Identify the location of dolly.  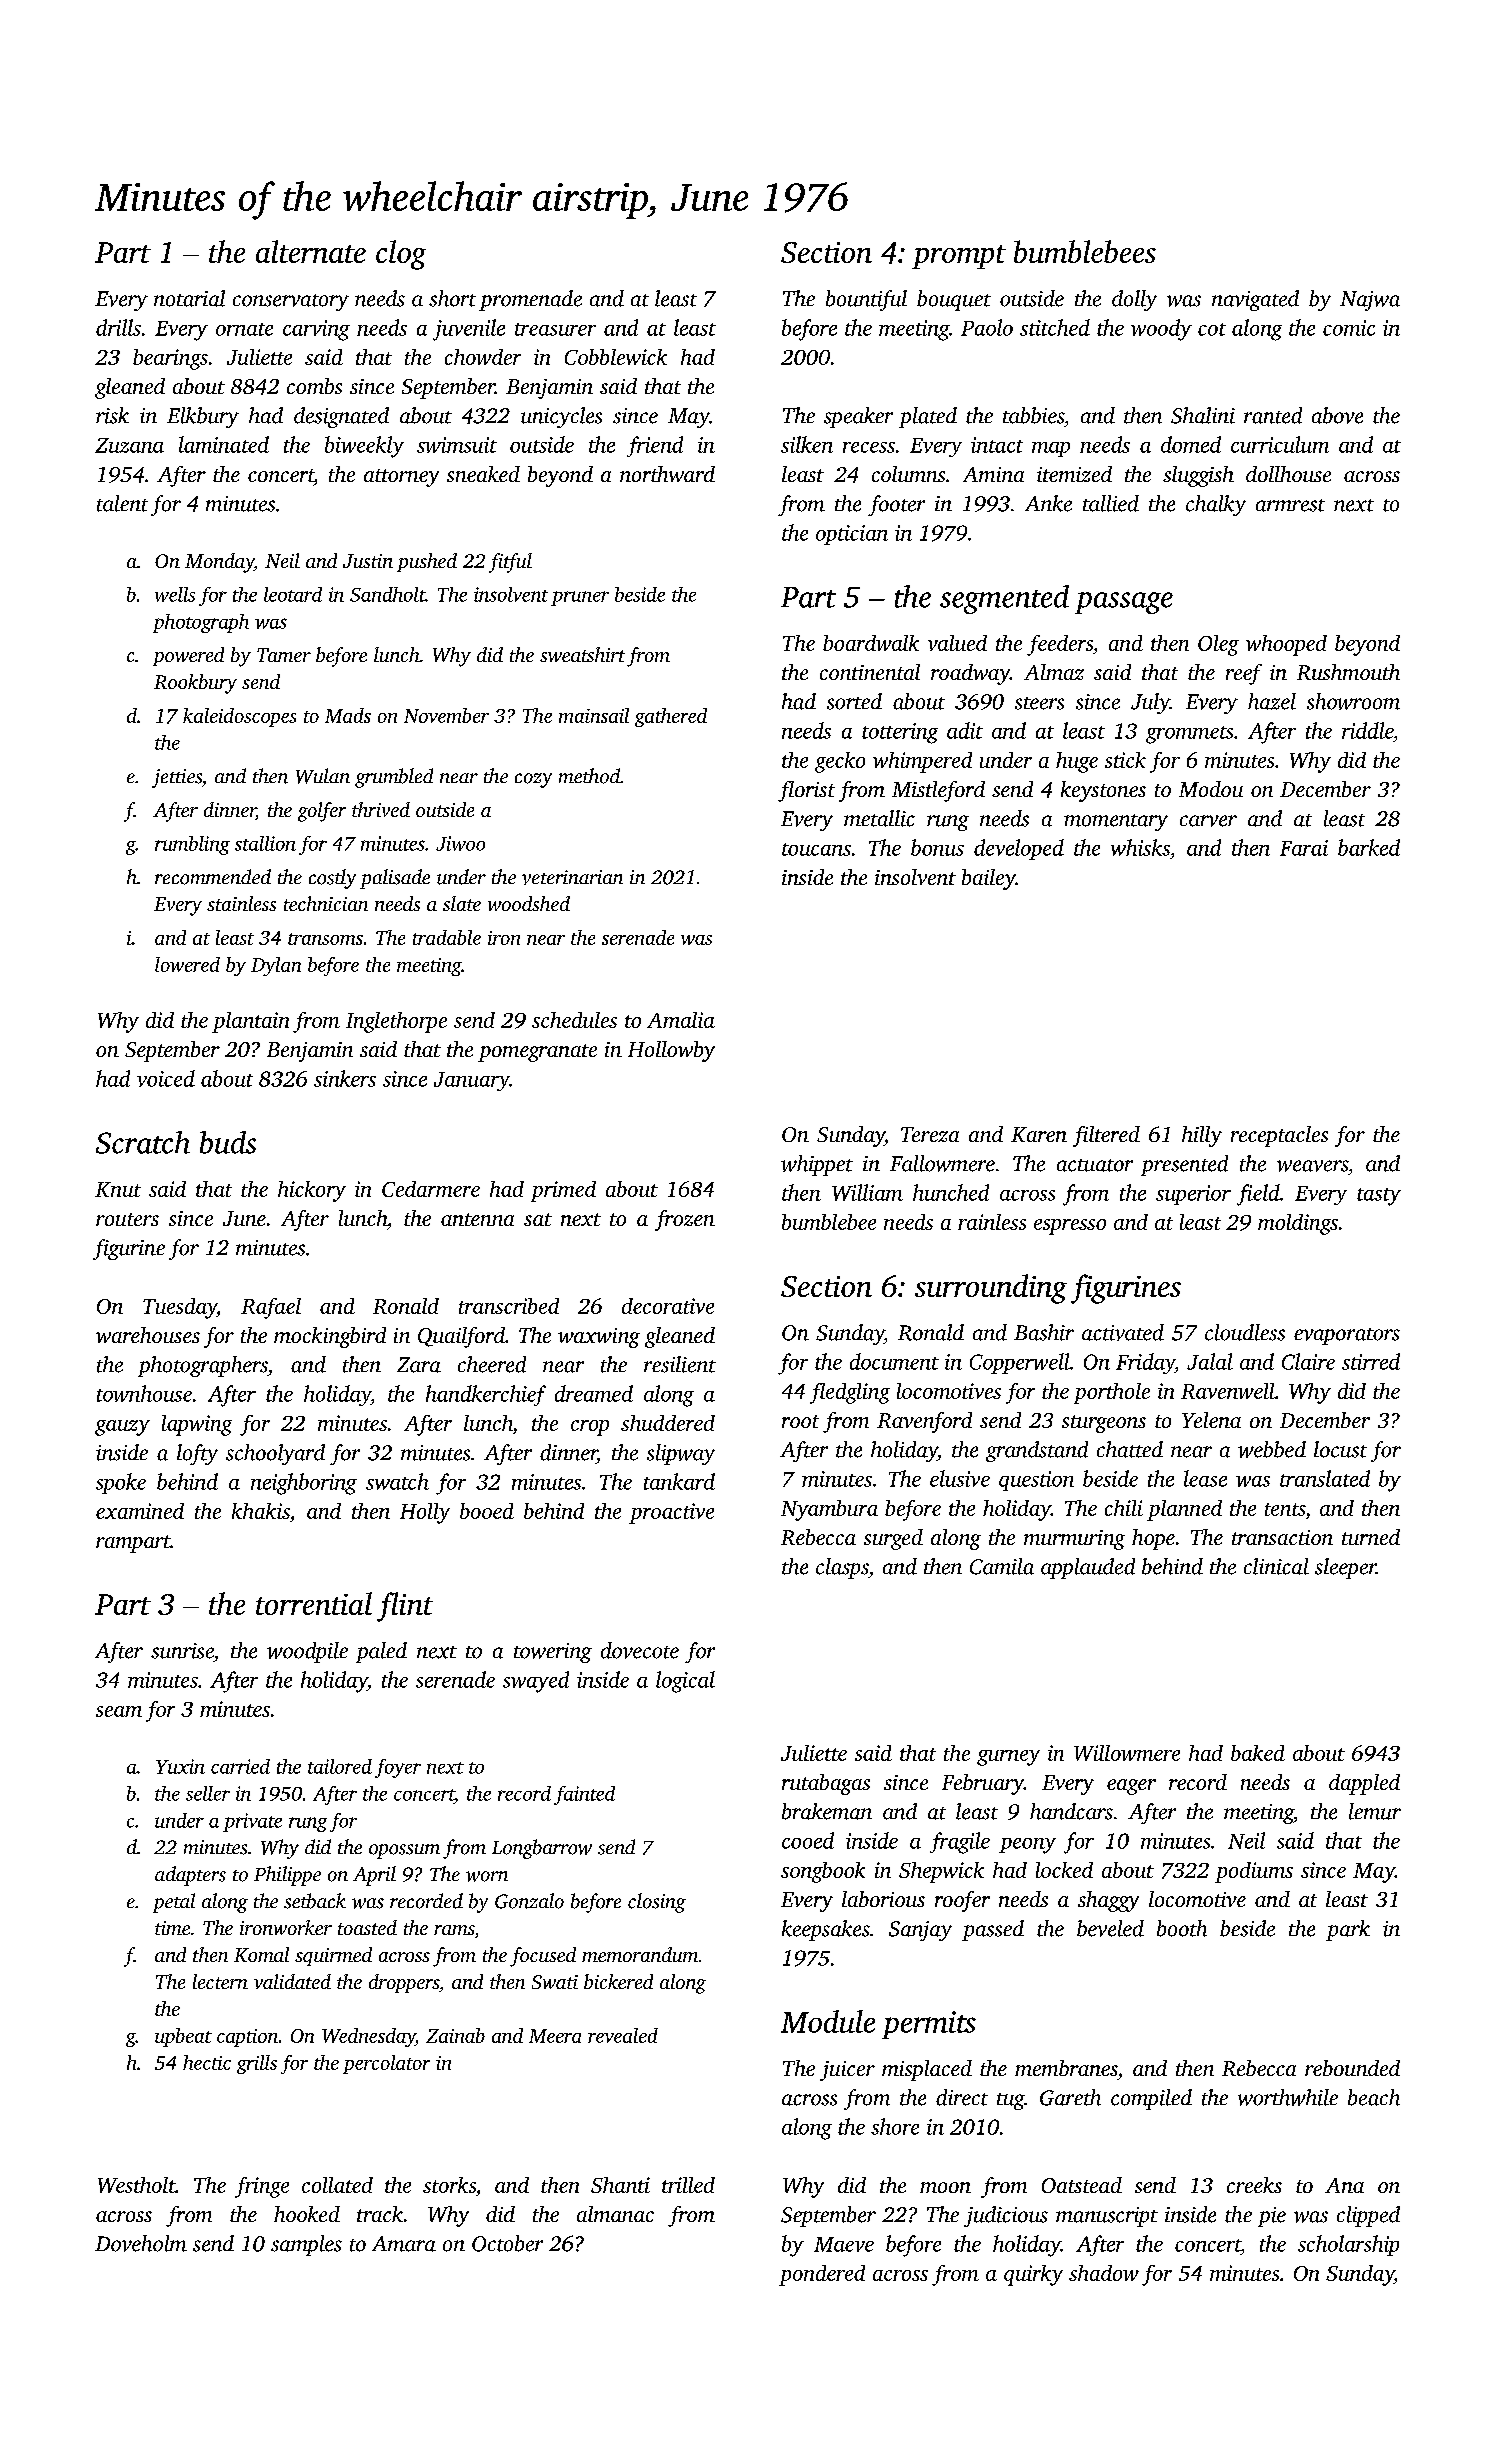
(1134, 300).
